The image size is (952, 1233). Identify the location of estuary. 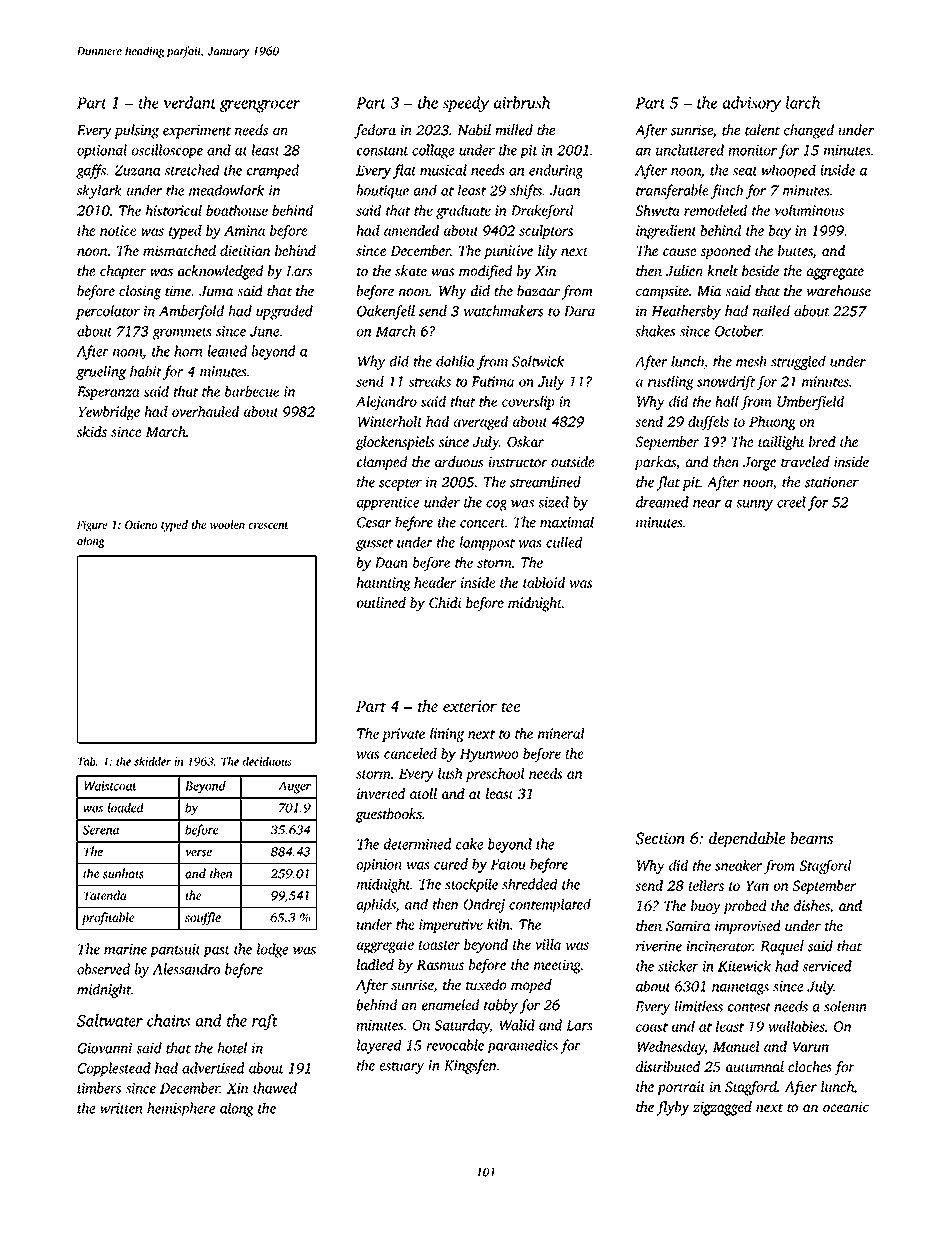
(401, 1068).
